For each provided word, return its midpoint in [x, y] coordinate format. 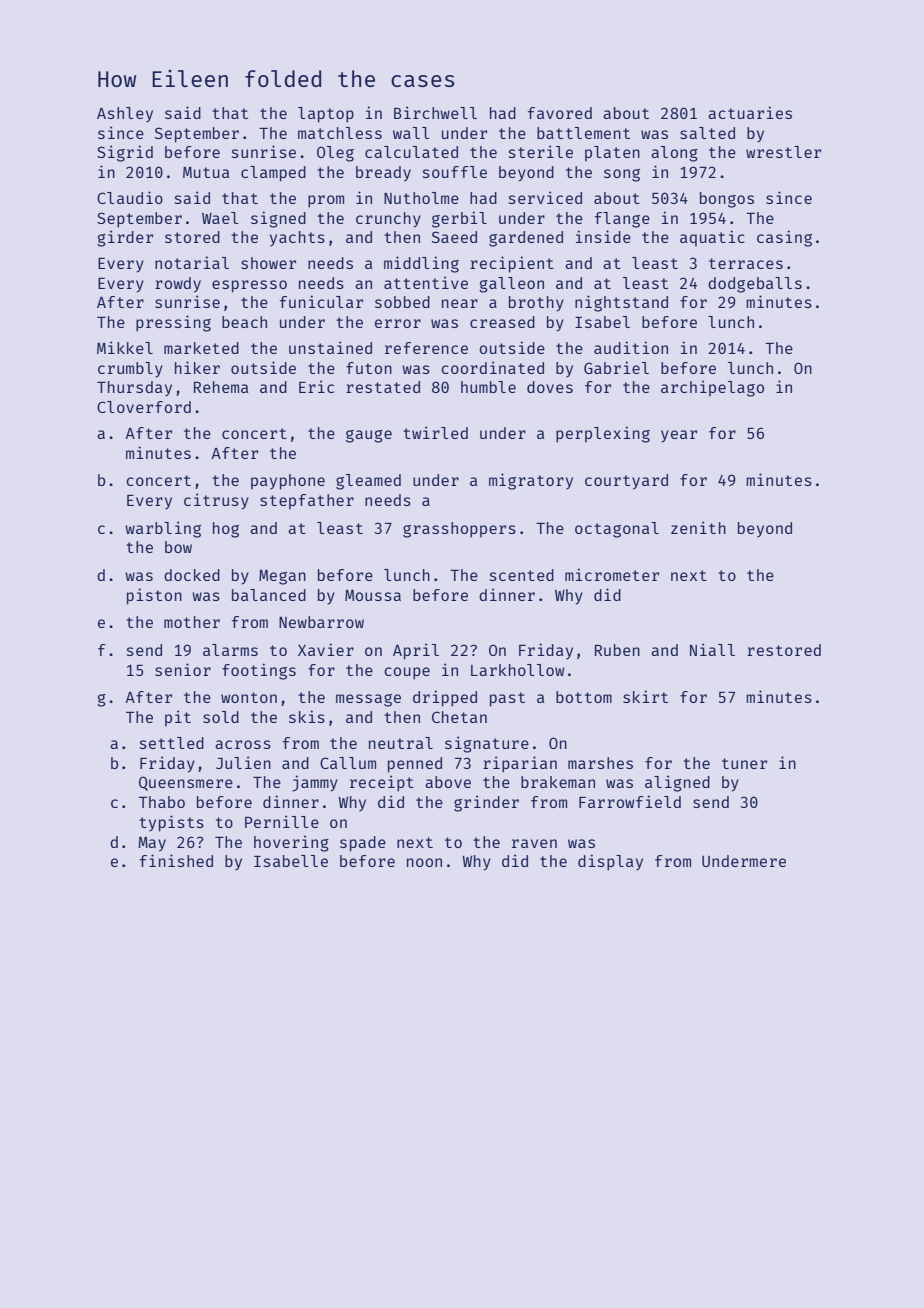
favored [560, 113]
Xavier [326, 649]
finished [176, 860]
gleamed [368, 482]
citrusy [216, 501]
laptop [326, 115]
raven [534, 843]
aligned [677, 783]
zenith [698, 527]
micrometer [612, 574]
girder [125, 238]
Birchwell [435, 112]
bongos [727, 200]
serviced [545, 197]
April [416, 651]
